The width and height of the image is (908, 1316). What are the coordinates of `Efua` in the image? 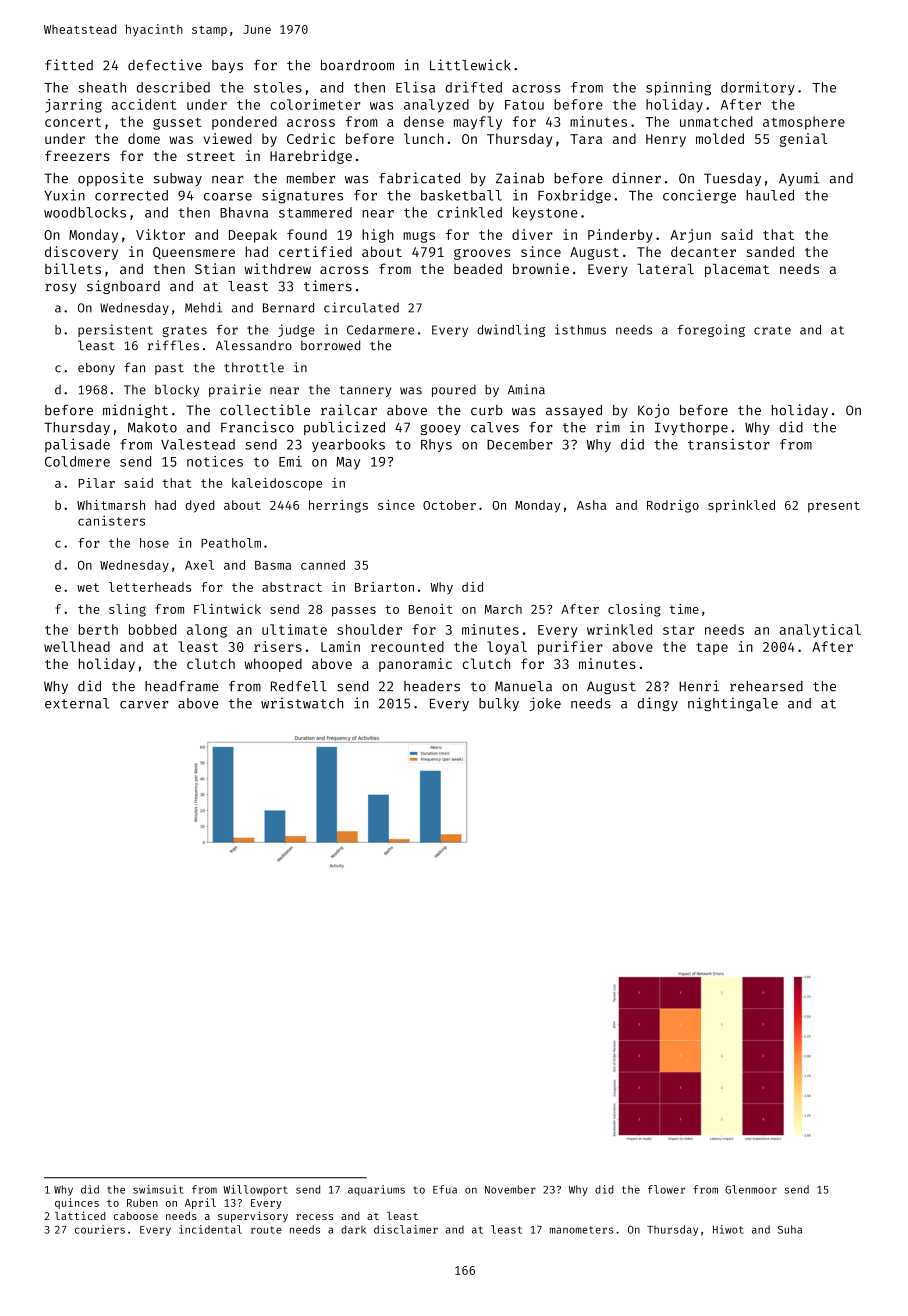 It's located at (445, 1189).
